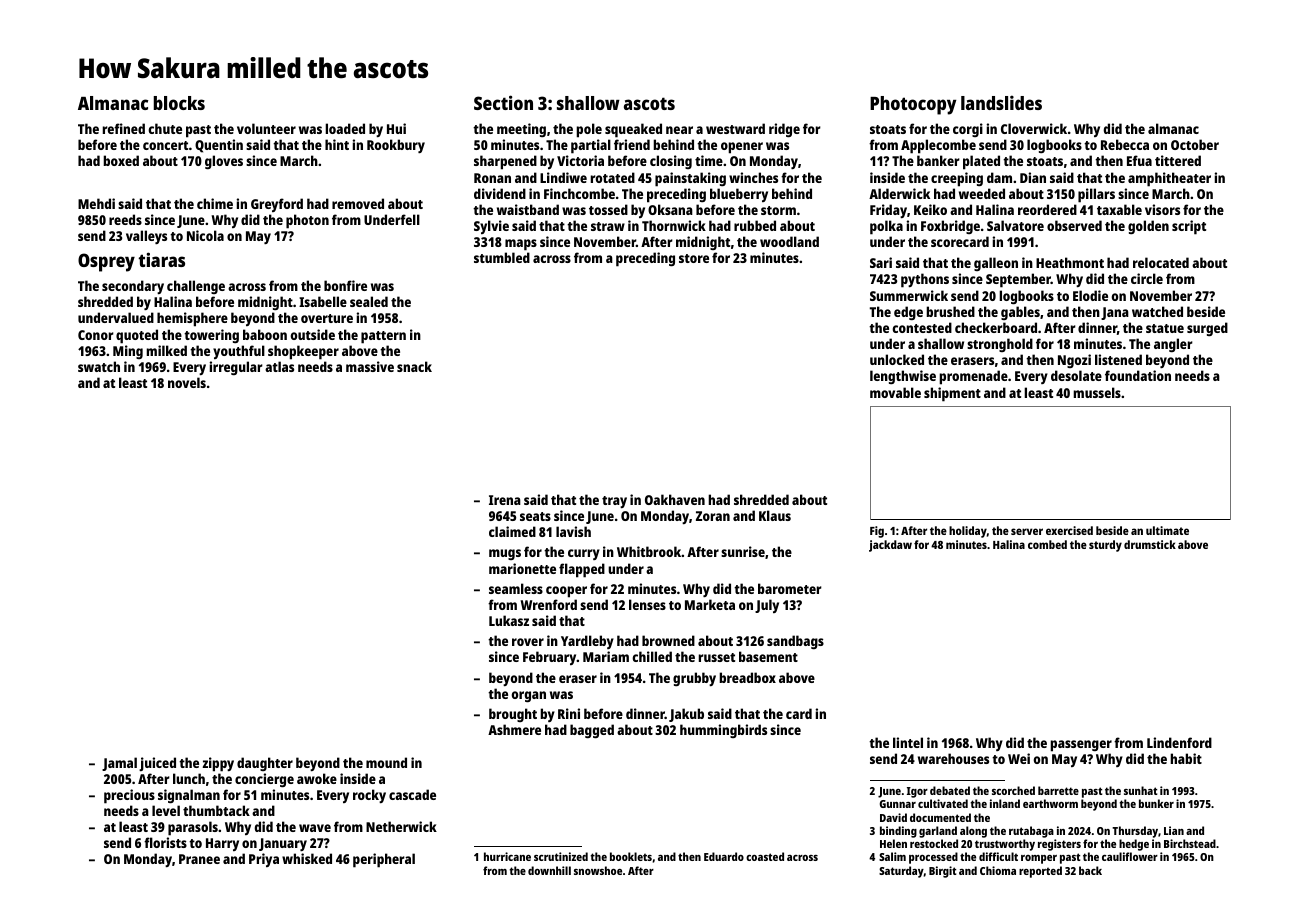  I want to click on waistband, so click(528, 209).
